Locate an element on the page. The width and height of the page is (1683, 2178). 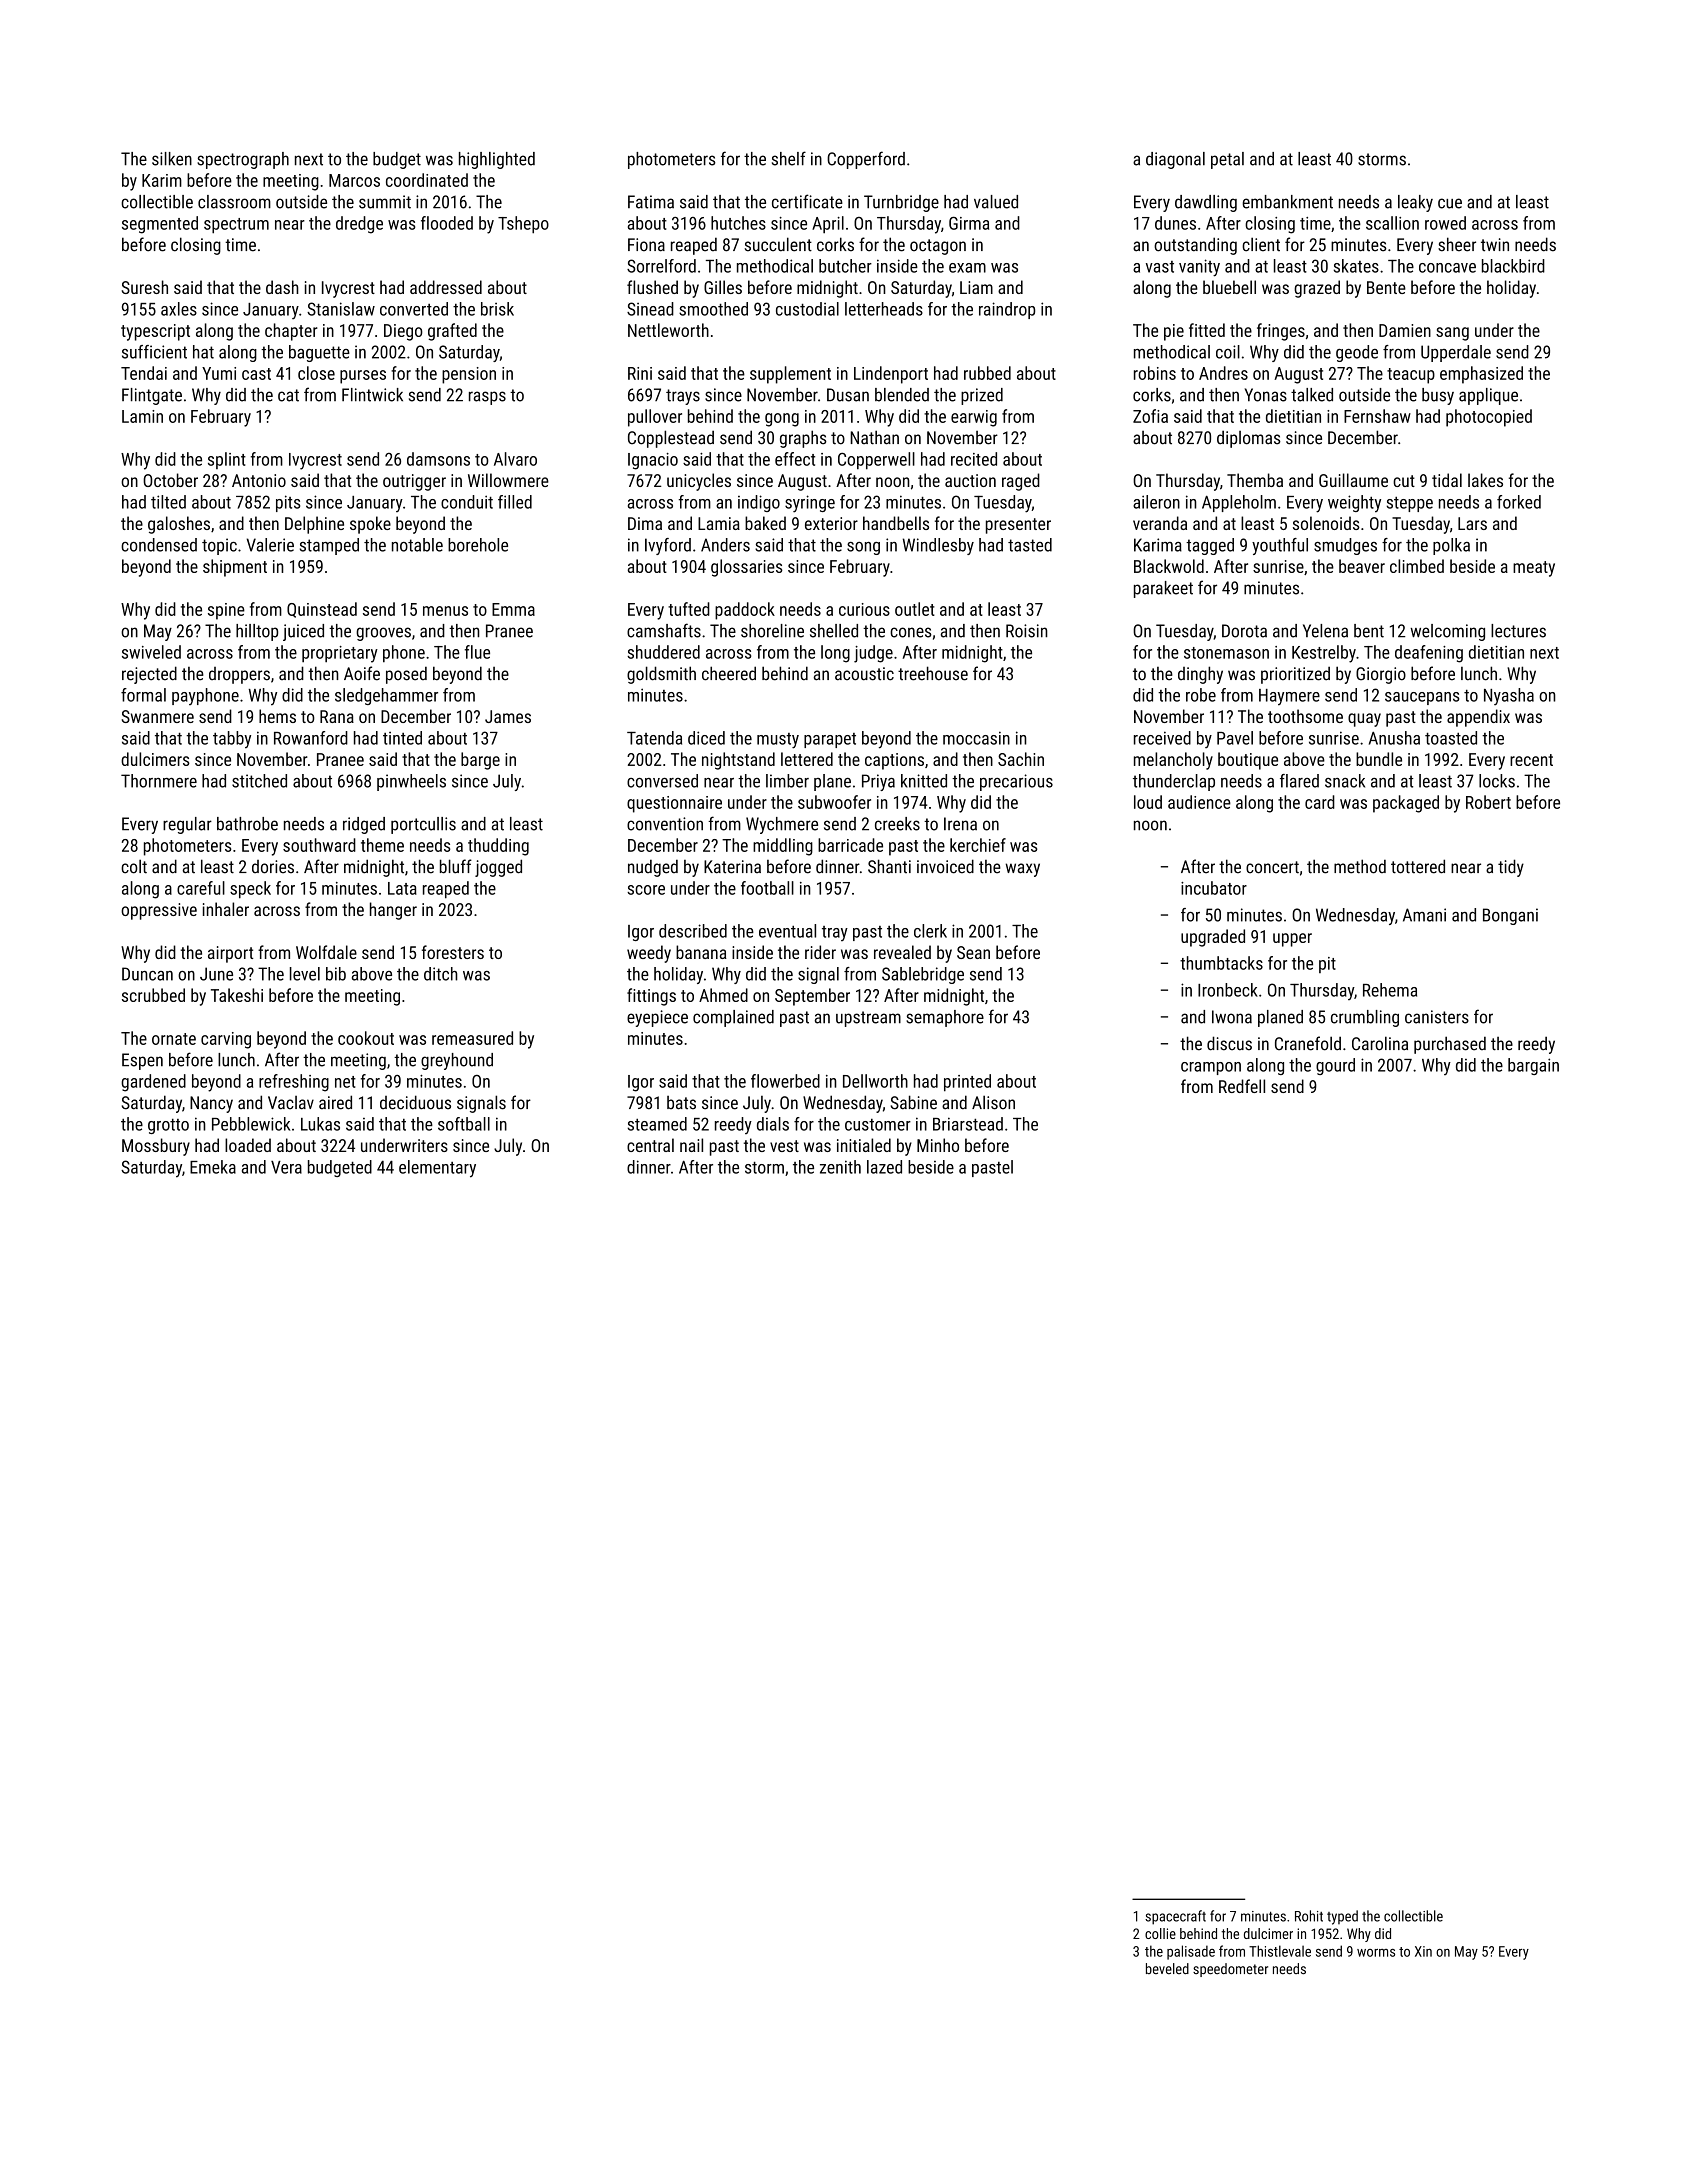
captions is located at coordinates (894, 761).
